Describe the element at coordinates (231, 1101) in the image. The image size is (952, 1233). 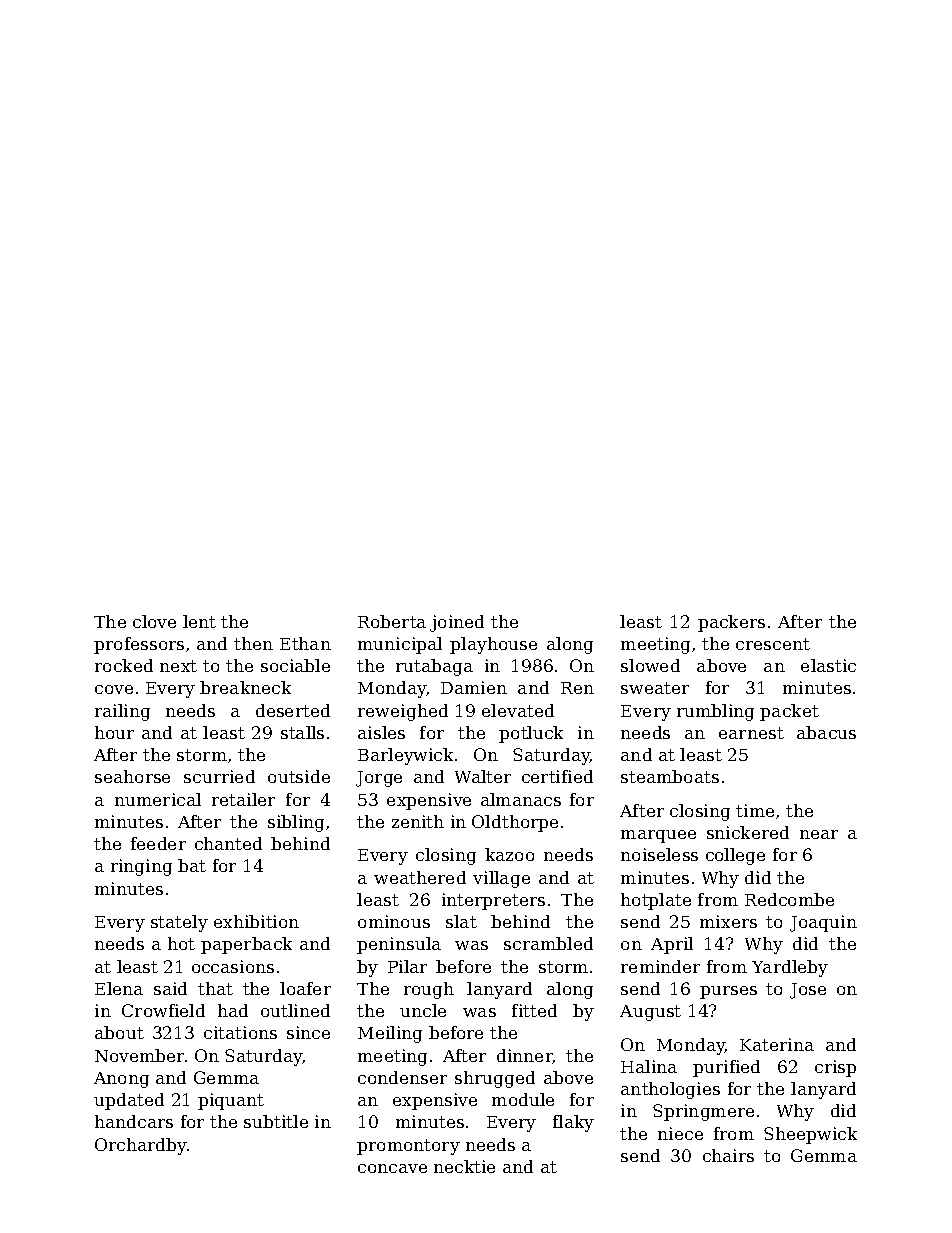
I see `piquant` at that location.
